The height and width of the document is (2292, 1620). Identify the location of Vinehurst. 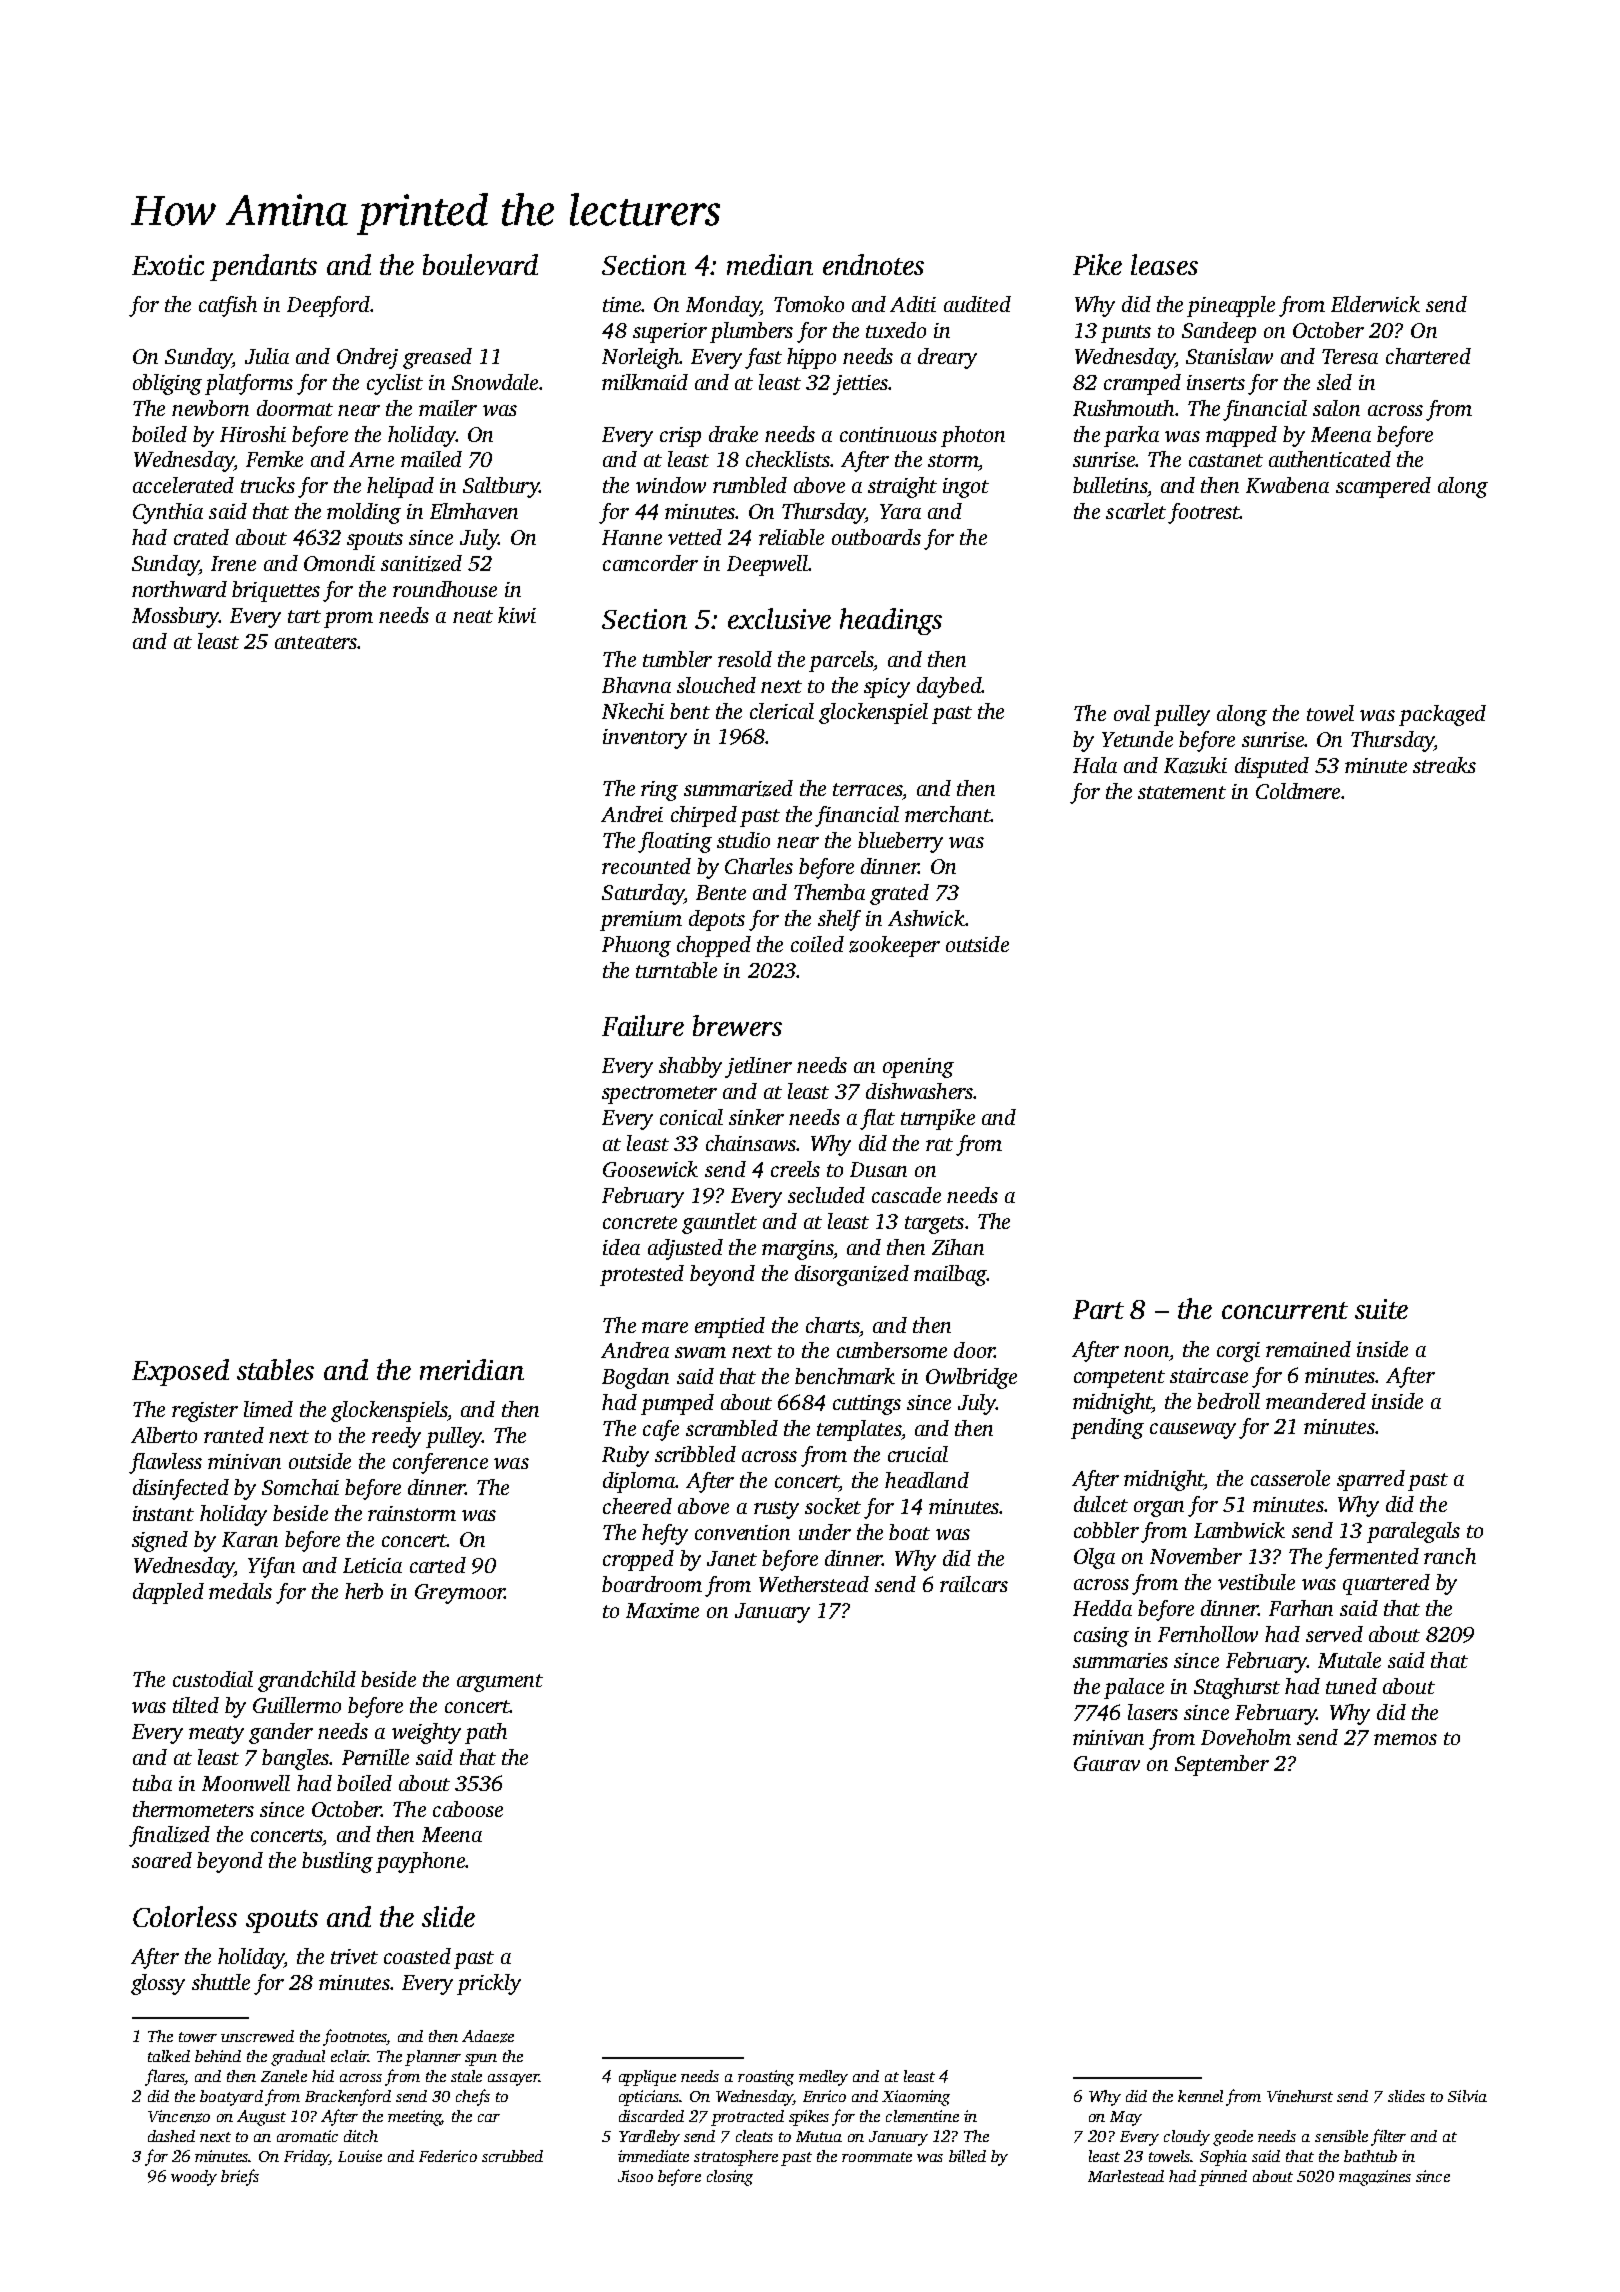
(1300, 2096).
